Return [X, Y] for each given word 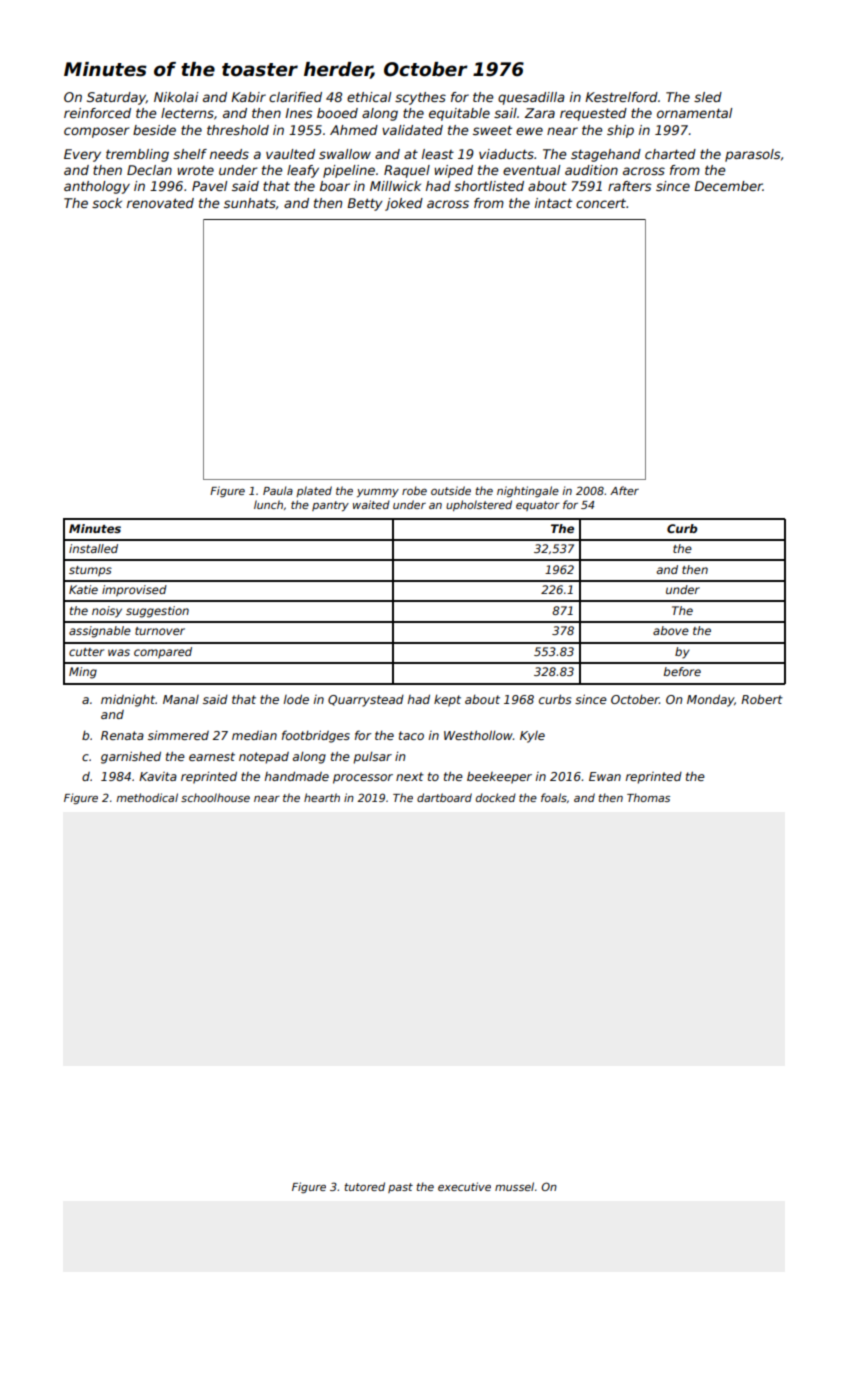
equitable [459, 114]
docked [496, 797]
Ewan [605, 776]
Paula [278, 490]
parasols [752, 155]
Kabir [248, 97]
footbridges [316, 736]
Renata [122, 735]
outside [451, 490]
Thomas [648, 797]
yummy [378, 493]
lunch [268, 504]
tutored [365, 1186]
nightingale [528, 491]
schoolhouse [215, 797]
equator [538, 506]
